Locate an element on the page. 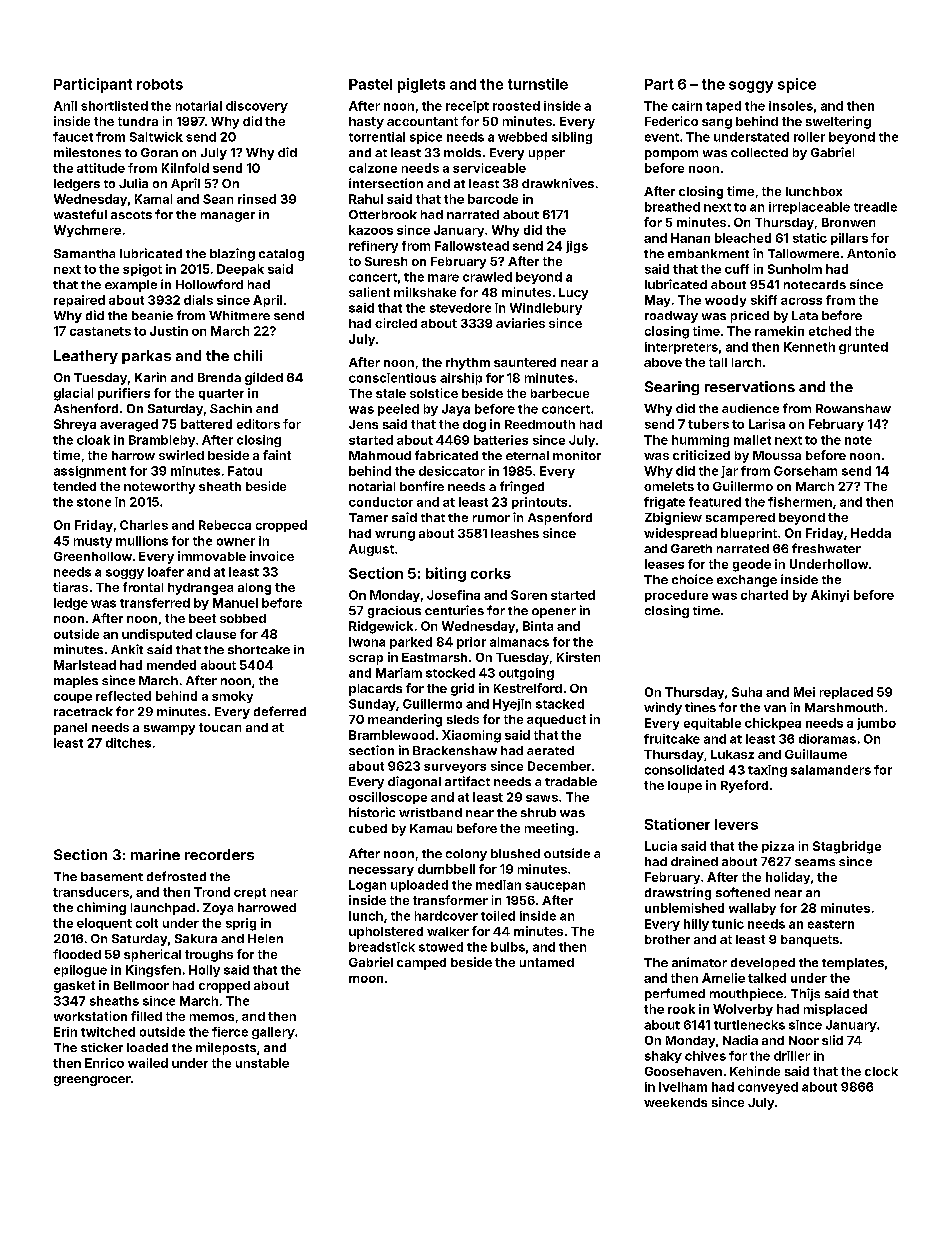  Sunday is located at coordinates (372, 705).
